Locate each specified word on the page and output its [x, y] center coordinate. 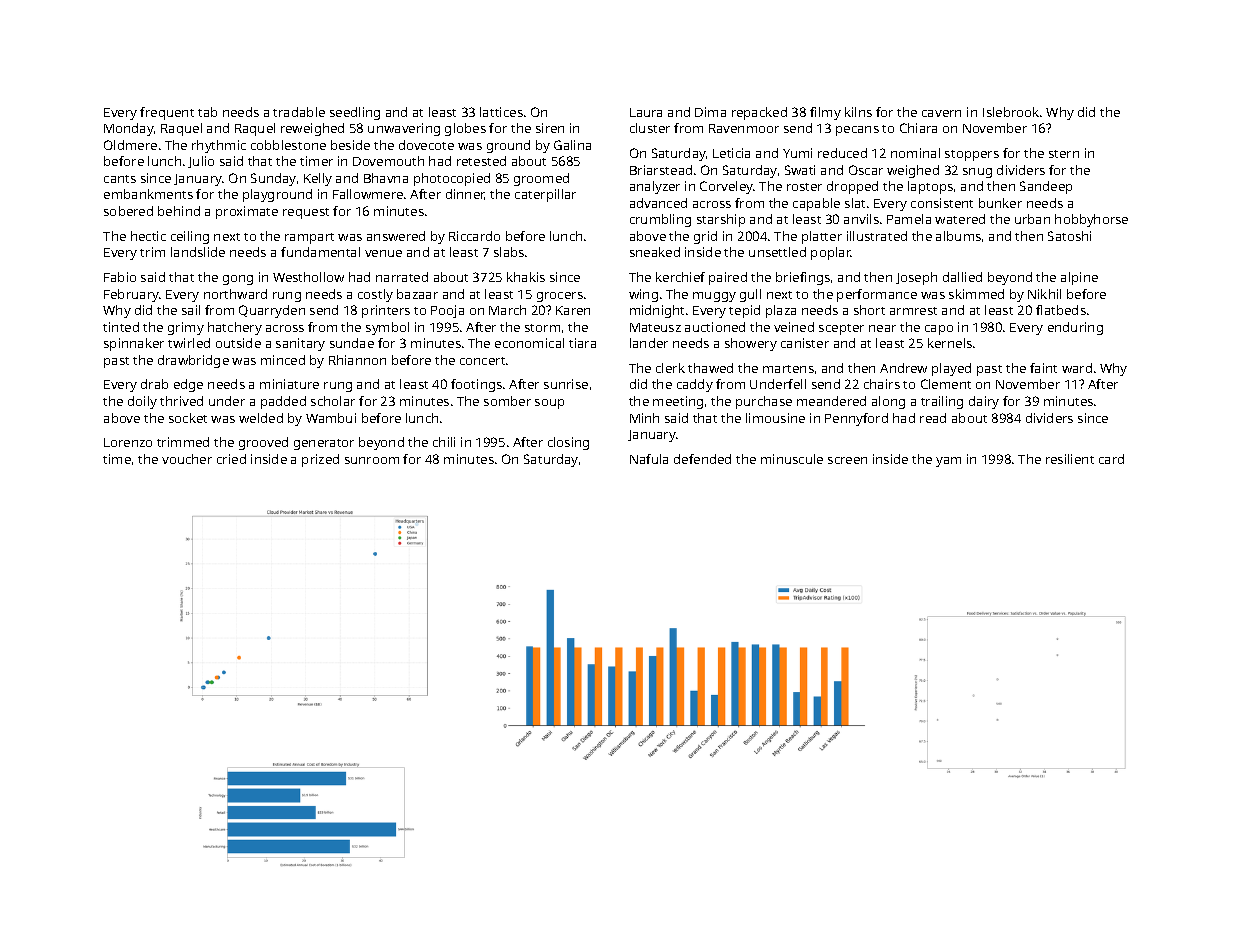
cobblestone [288, 145]
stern [1064, 154]
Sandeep [1046, 187]
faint [1043, 368]
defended [702, 459]
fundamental [320, 252]
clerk [670, 368]
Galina [572, 145]
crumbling [660, 220]
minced [283, 360]
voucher [187, 459]
